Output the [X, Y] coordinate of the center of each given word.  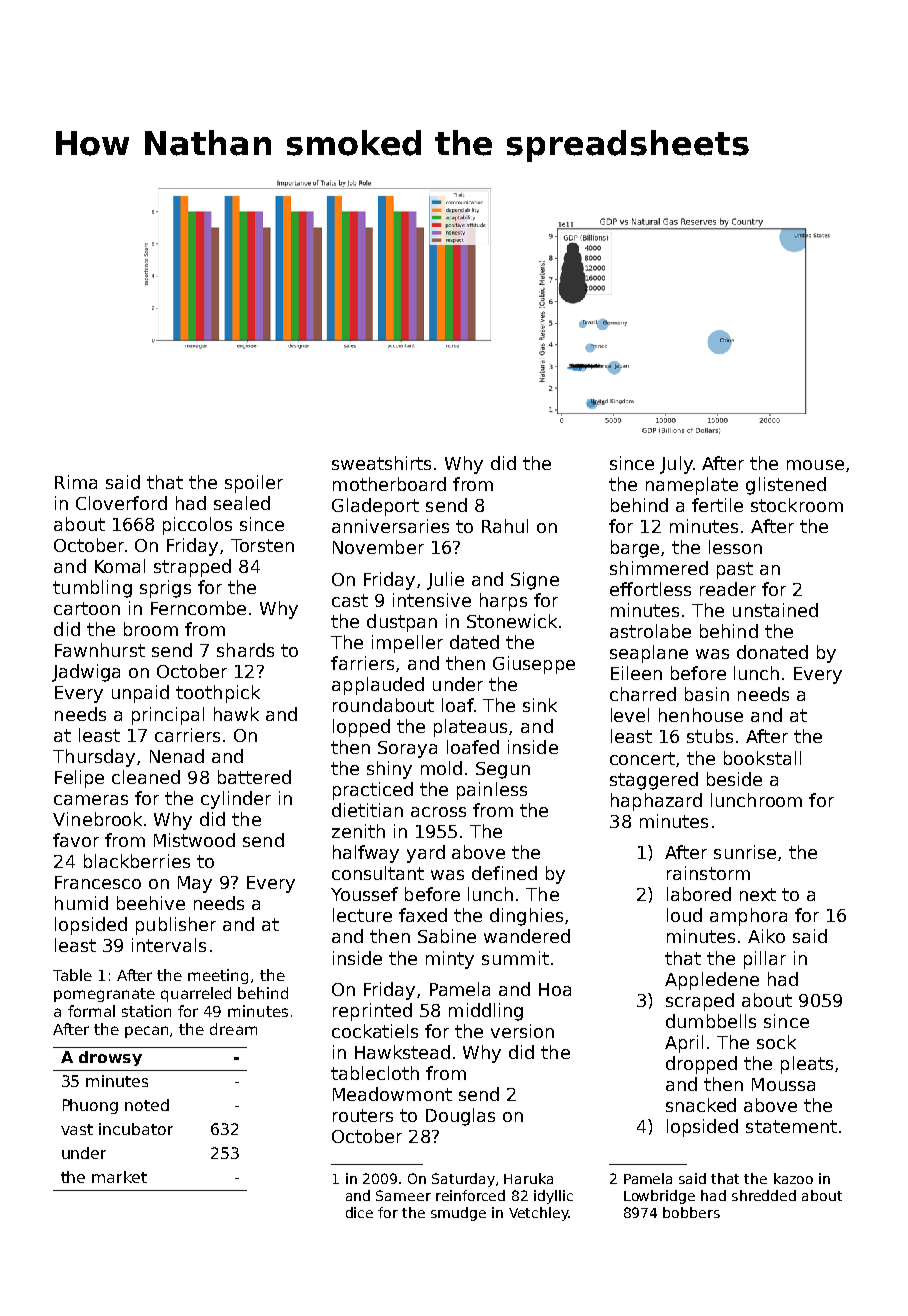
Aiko [766, 936]
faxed [423, 915]
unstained [775, 610]
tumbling [92, 589]
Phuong [90, 1106]
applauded [378, 686]
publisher [176, 926]
